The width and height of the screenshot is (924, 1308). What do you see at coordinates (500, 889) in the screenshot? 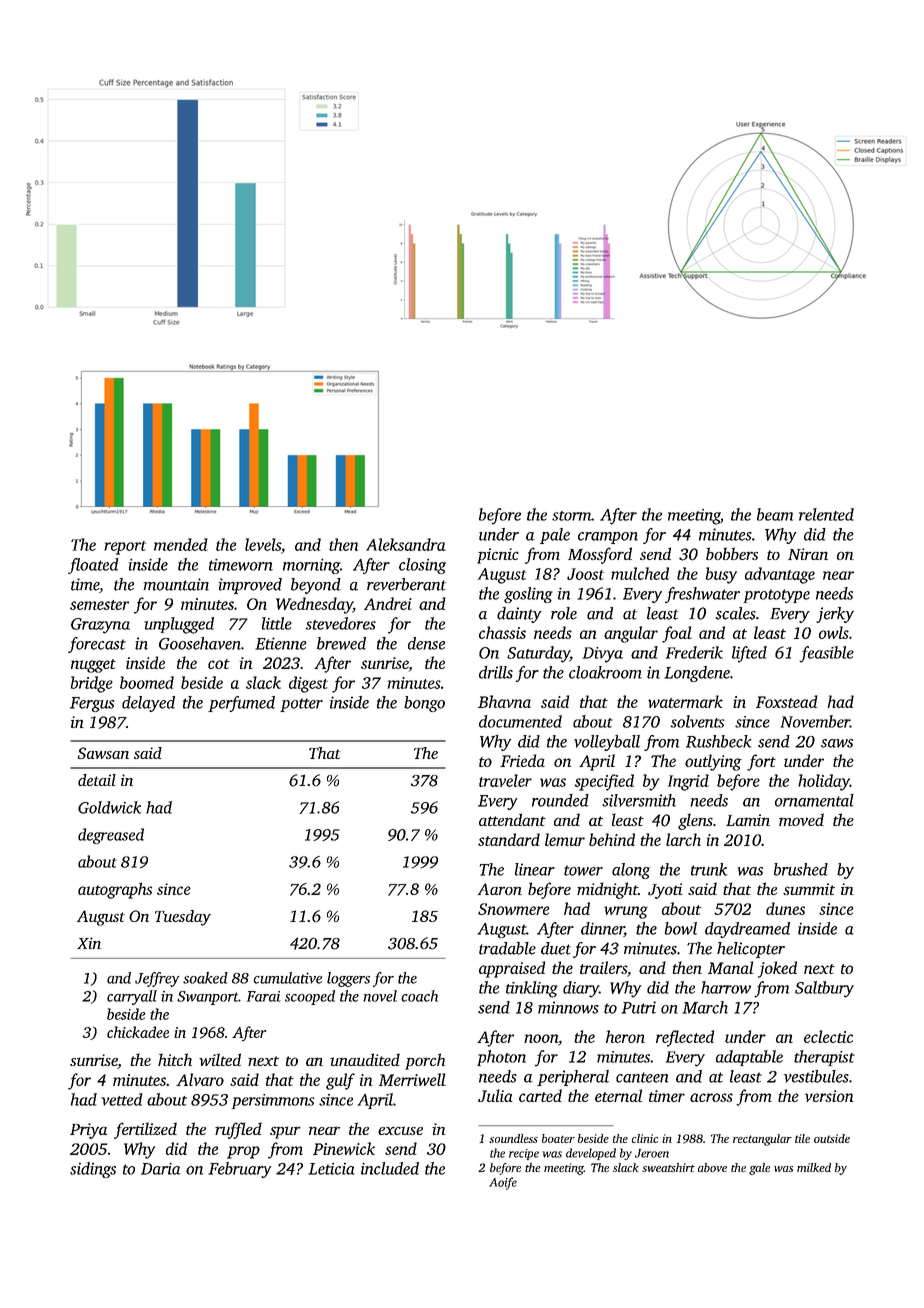
I see `Aaron` at bounding box center [500, 889].
